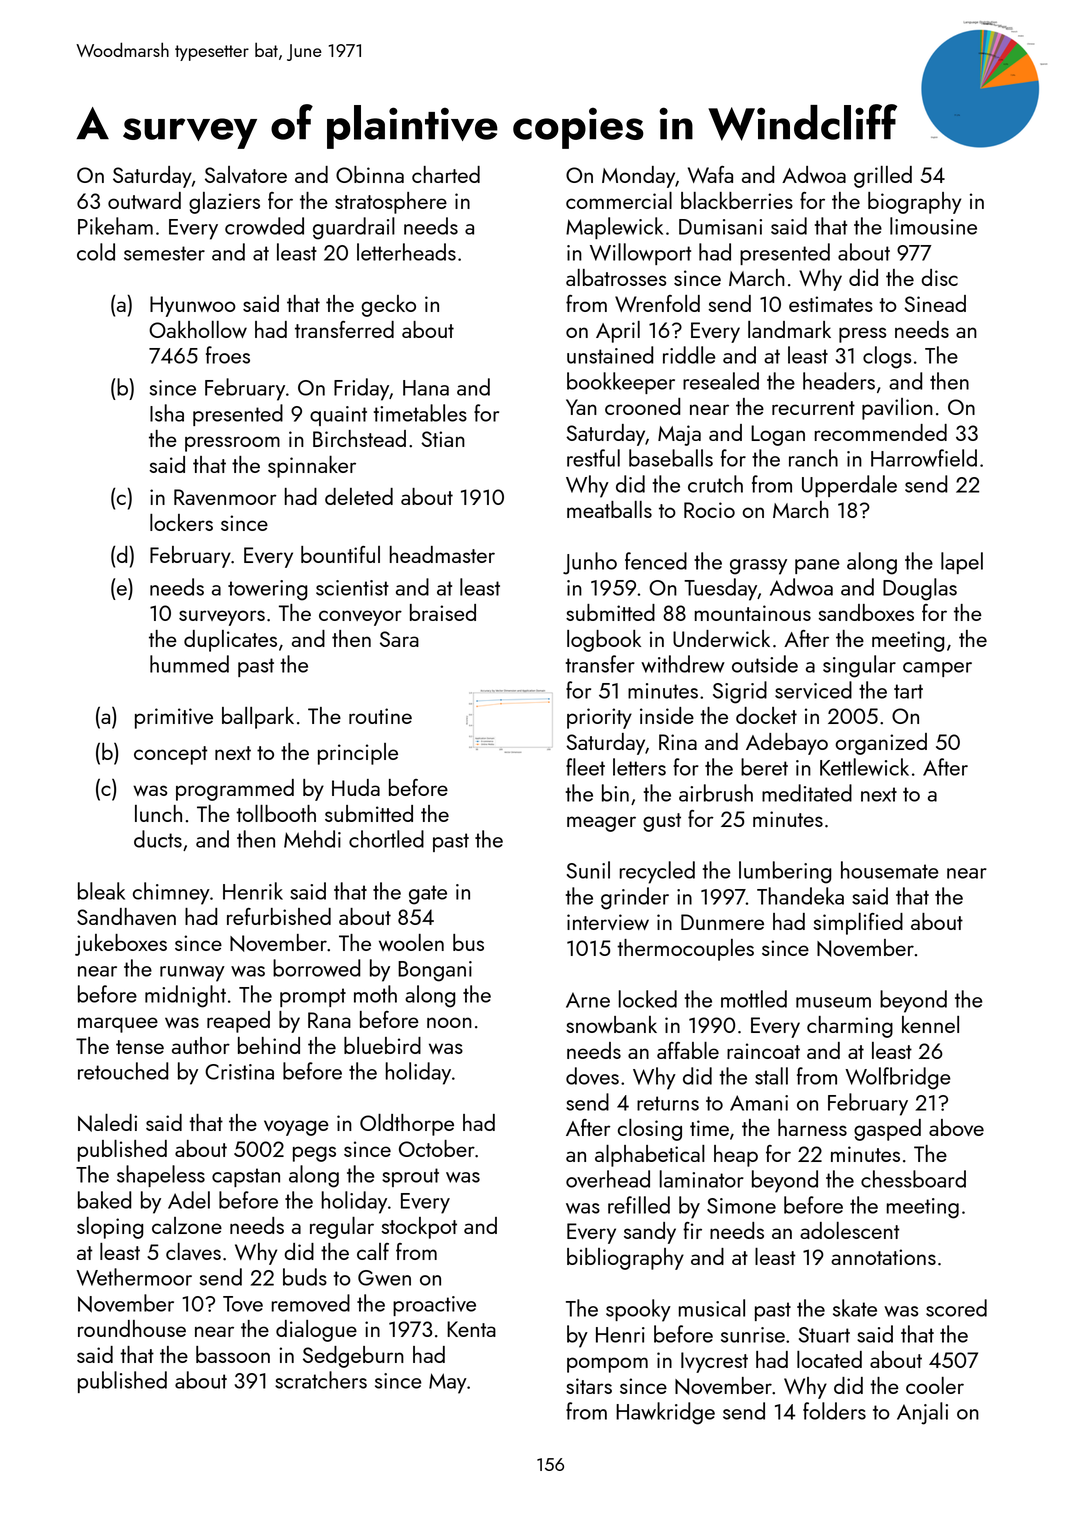  Describe the element at coordinates (610, 355) in the image. I see `unstained` at that location.
